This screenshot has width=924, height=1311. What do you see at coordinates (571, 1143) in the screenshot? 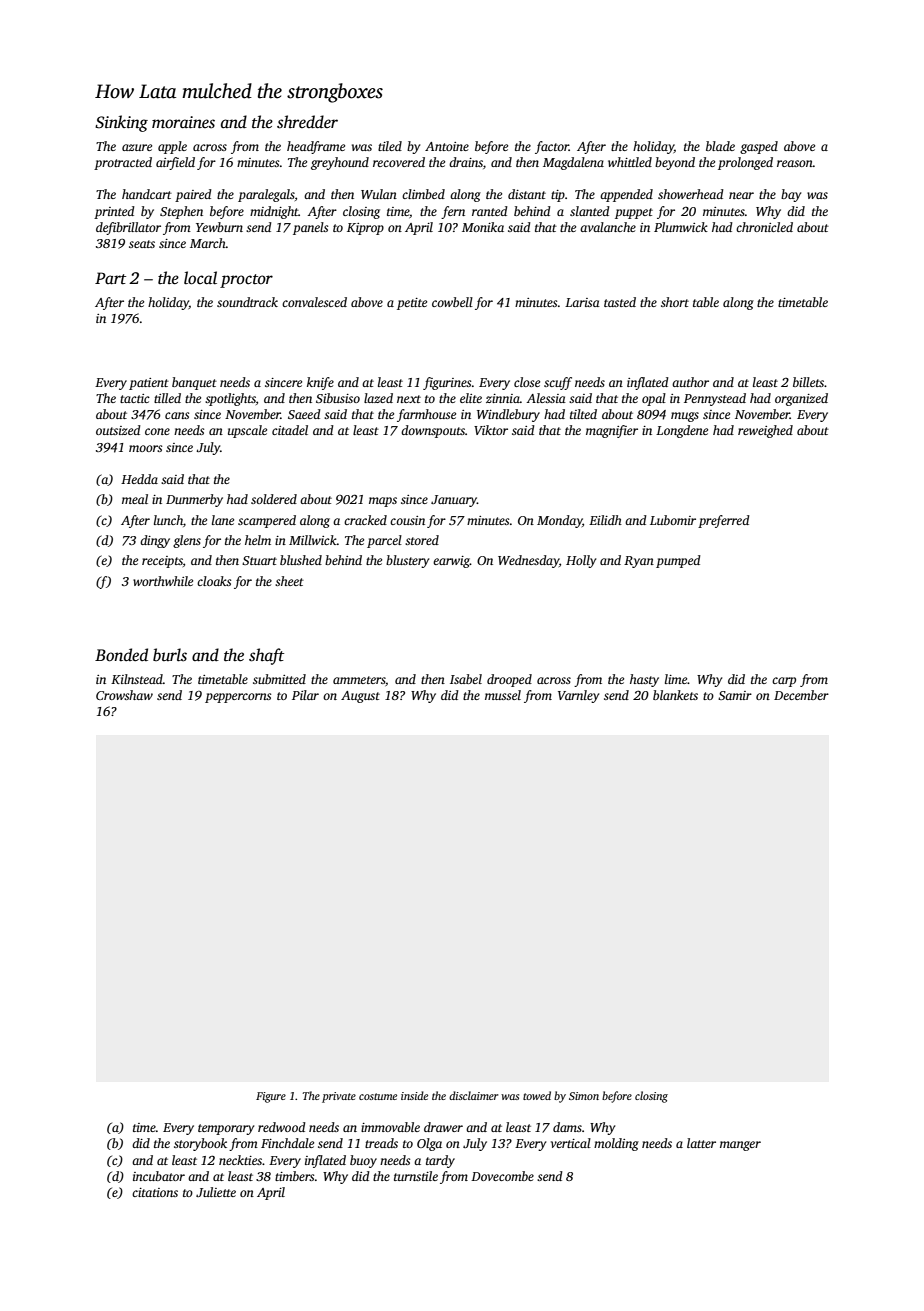
I see `vertical` at bounding box center [571, 1143].
